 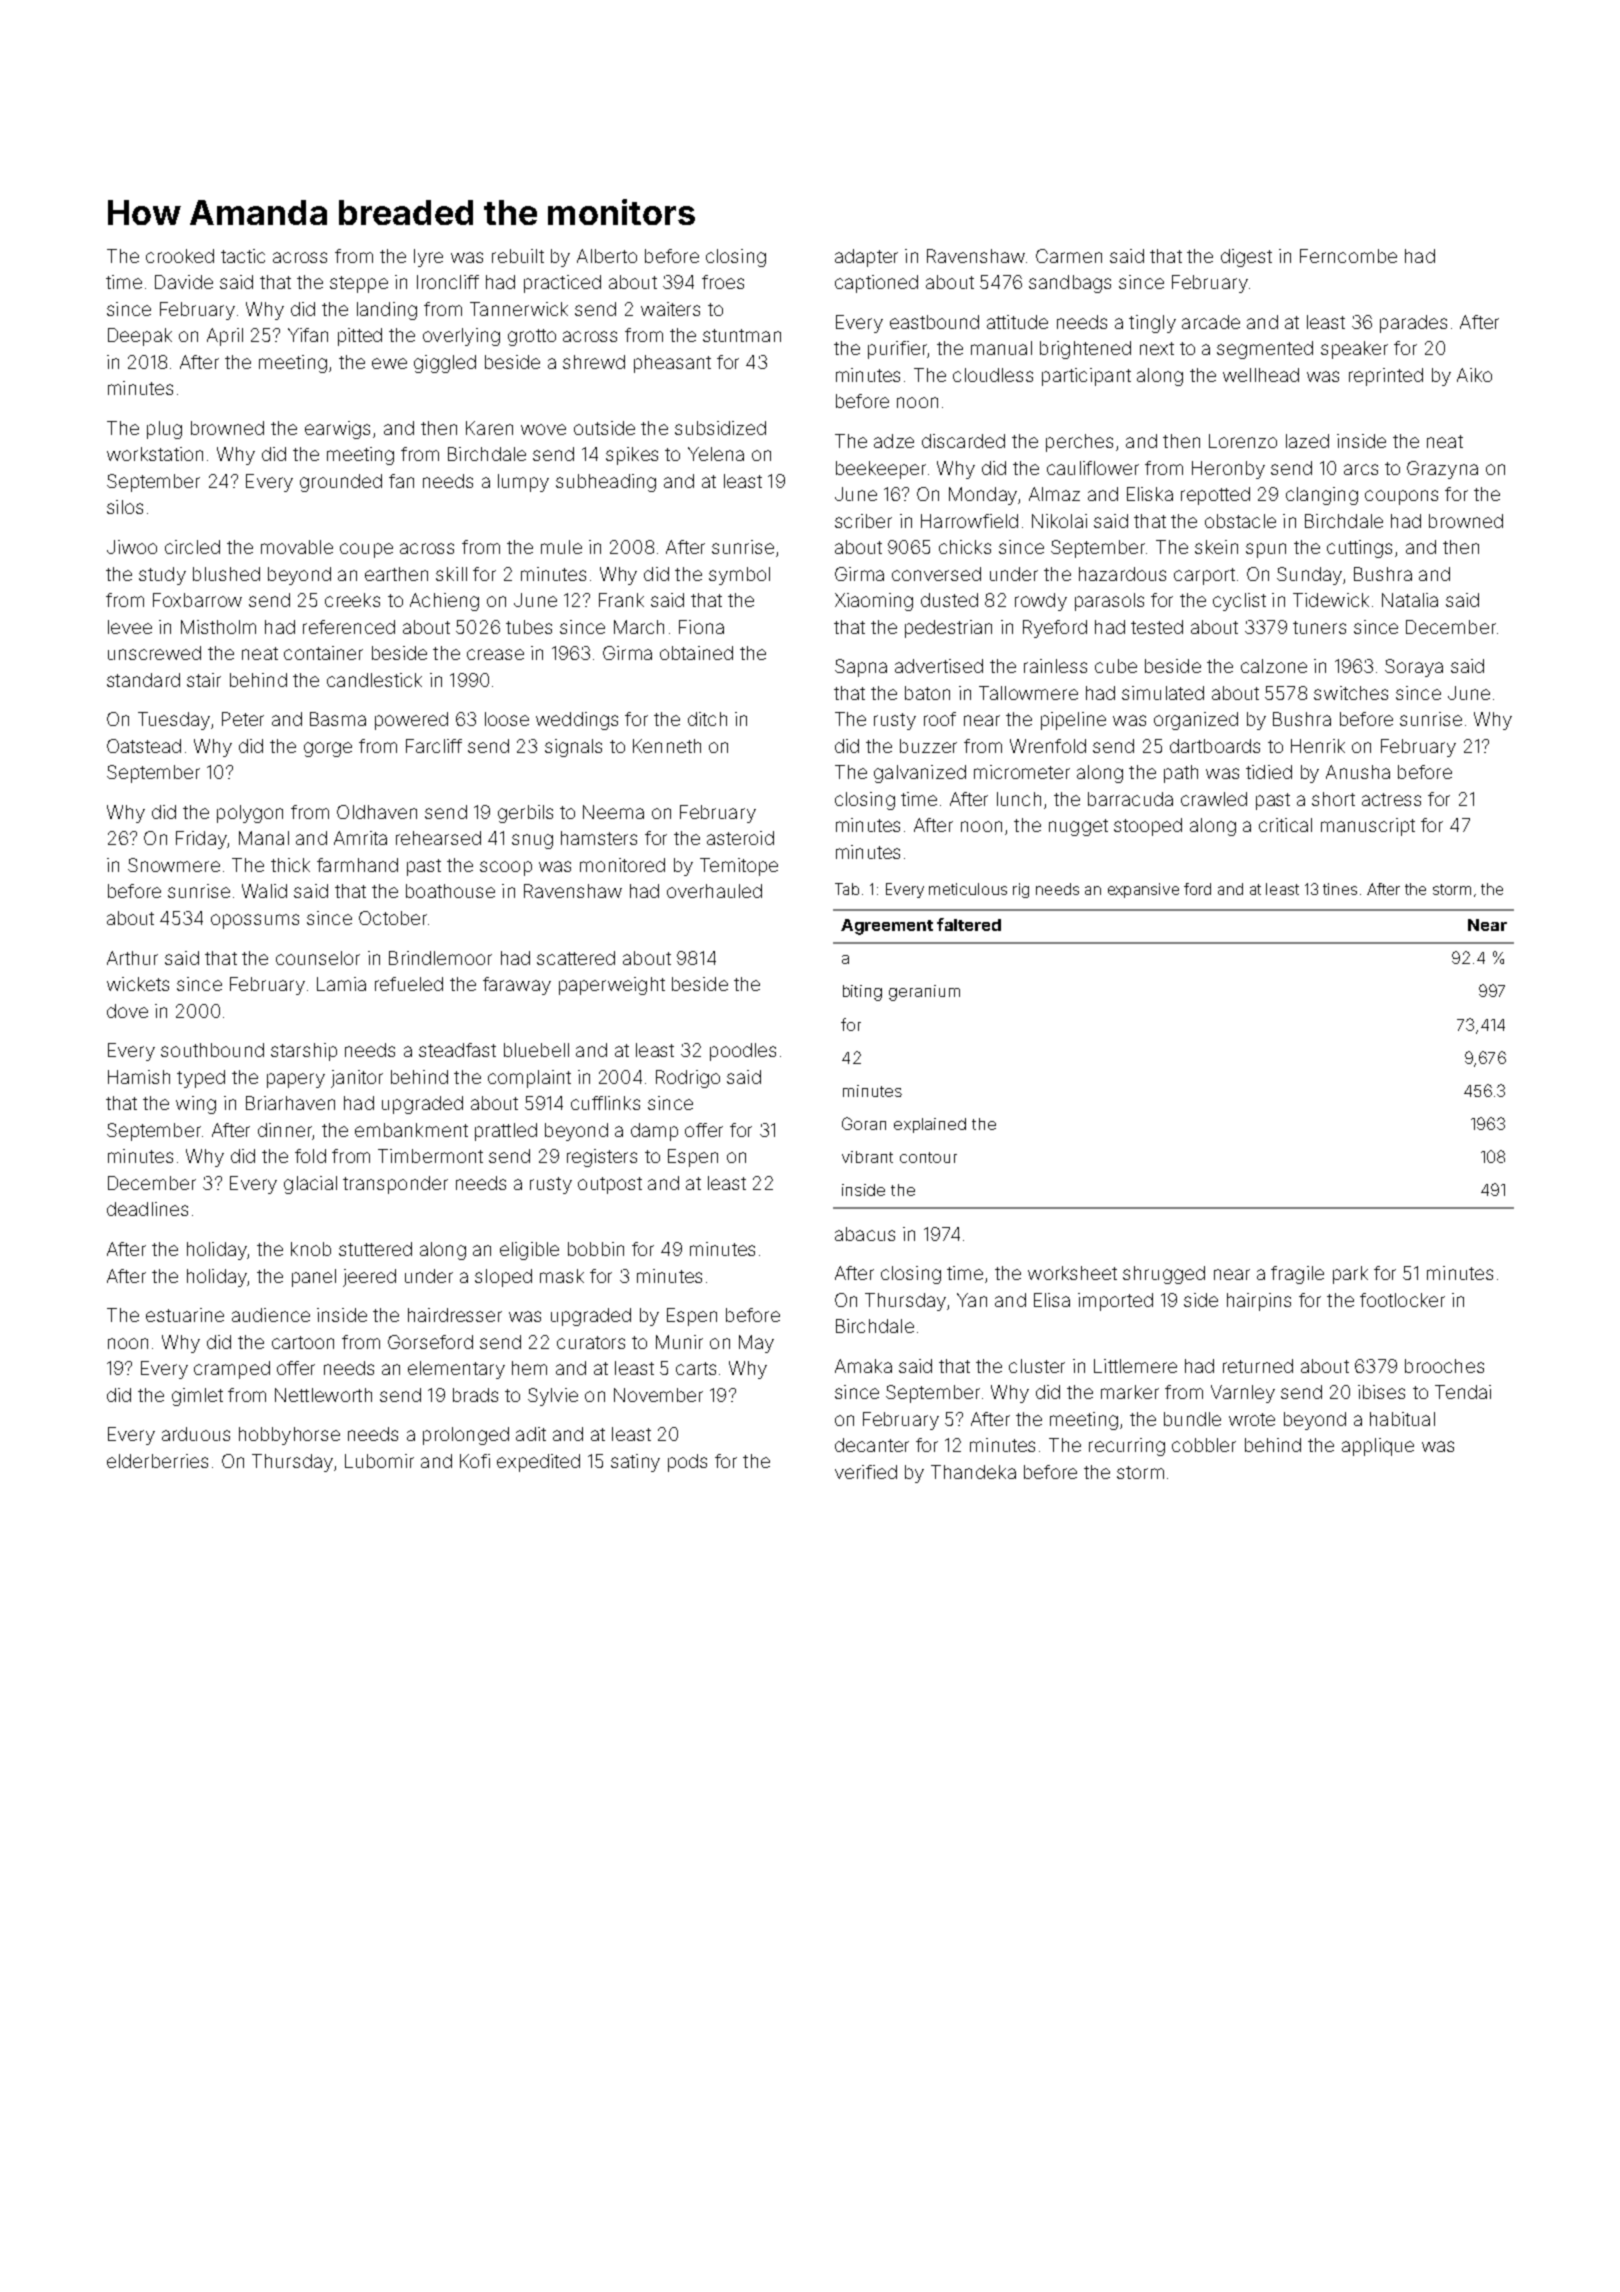 I want to click on tidied, so click(x=1269, y=772).
